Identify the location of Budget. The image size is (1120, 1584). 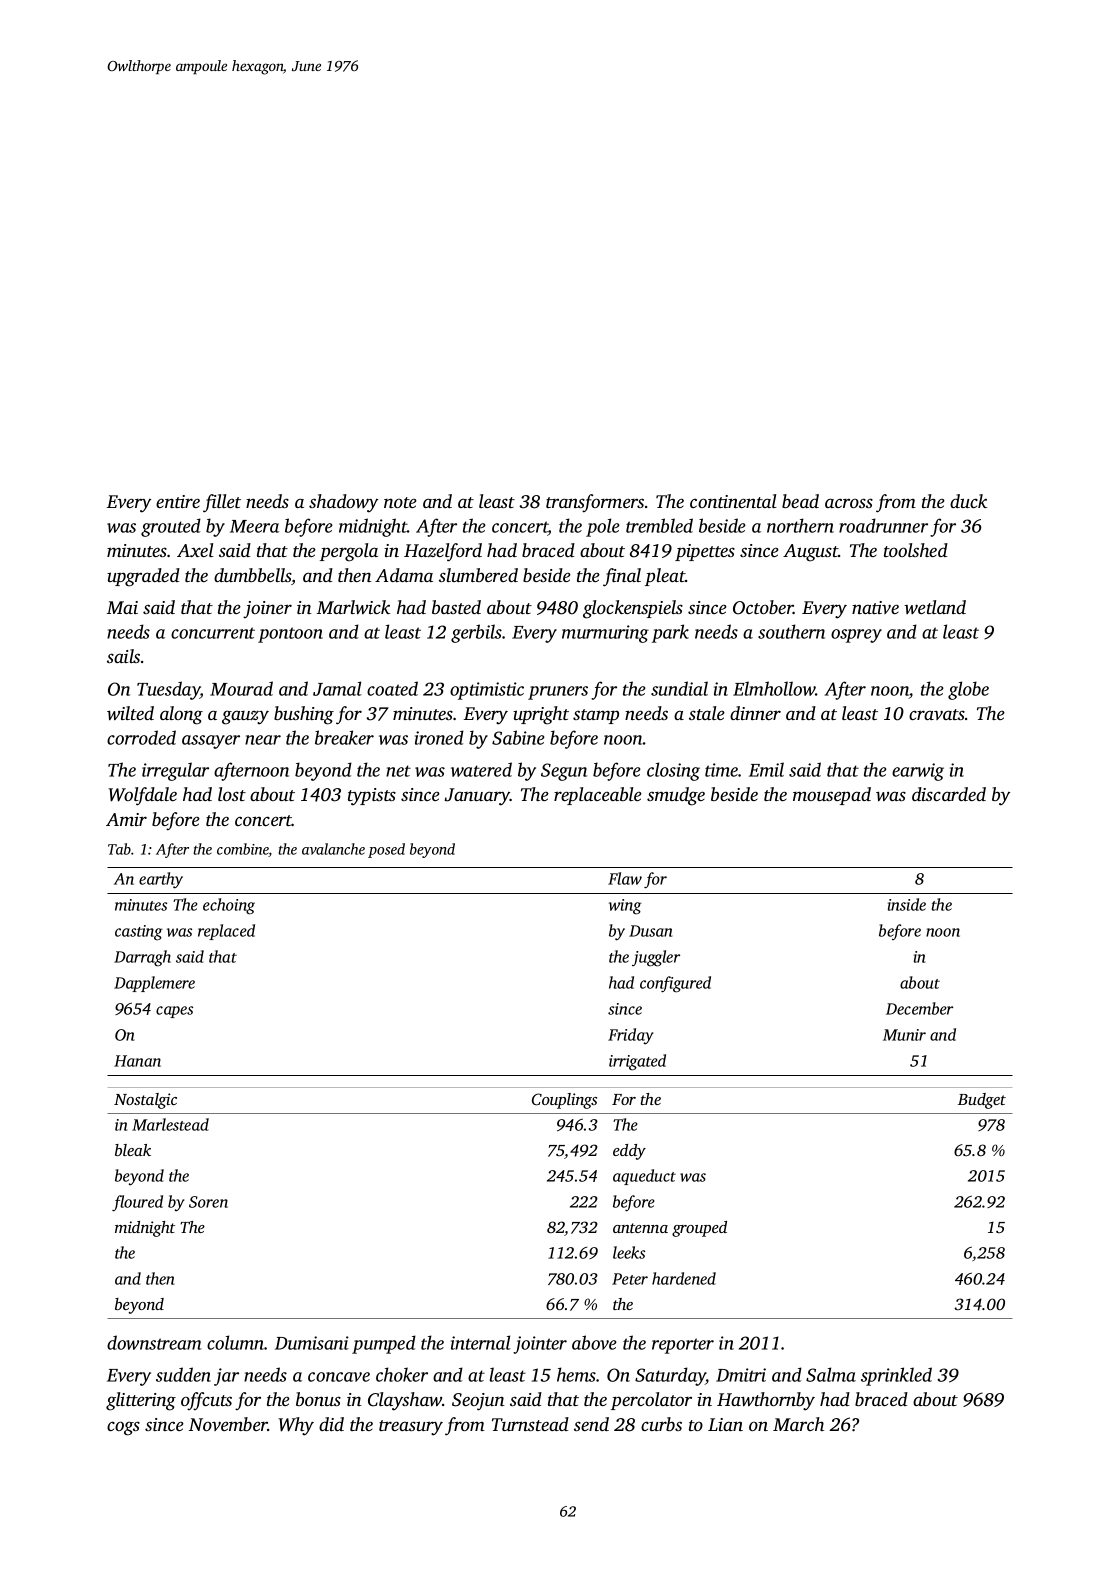
(982, 1101).
